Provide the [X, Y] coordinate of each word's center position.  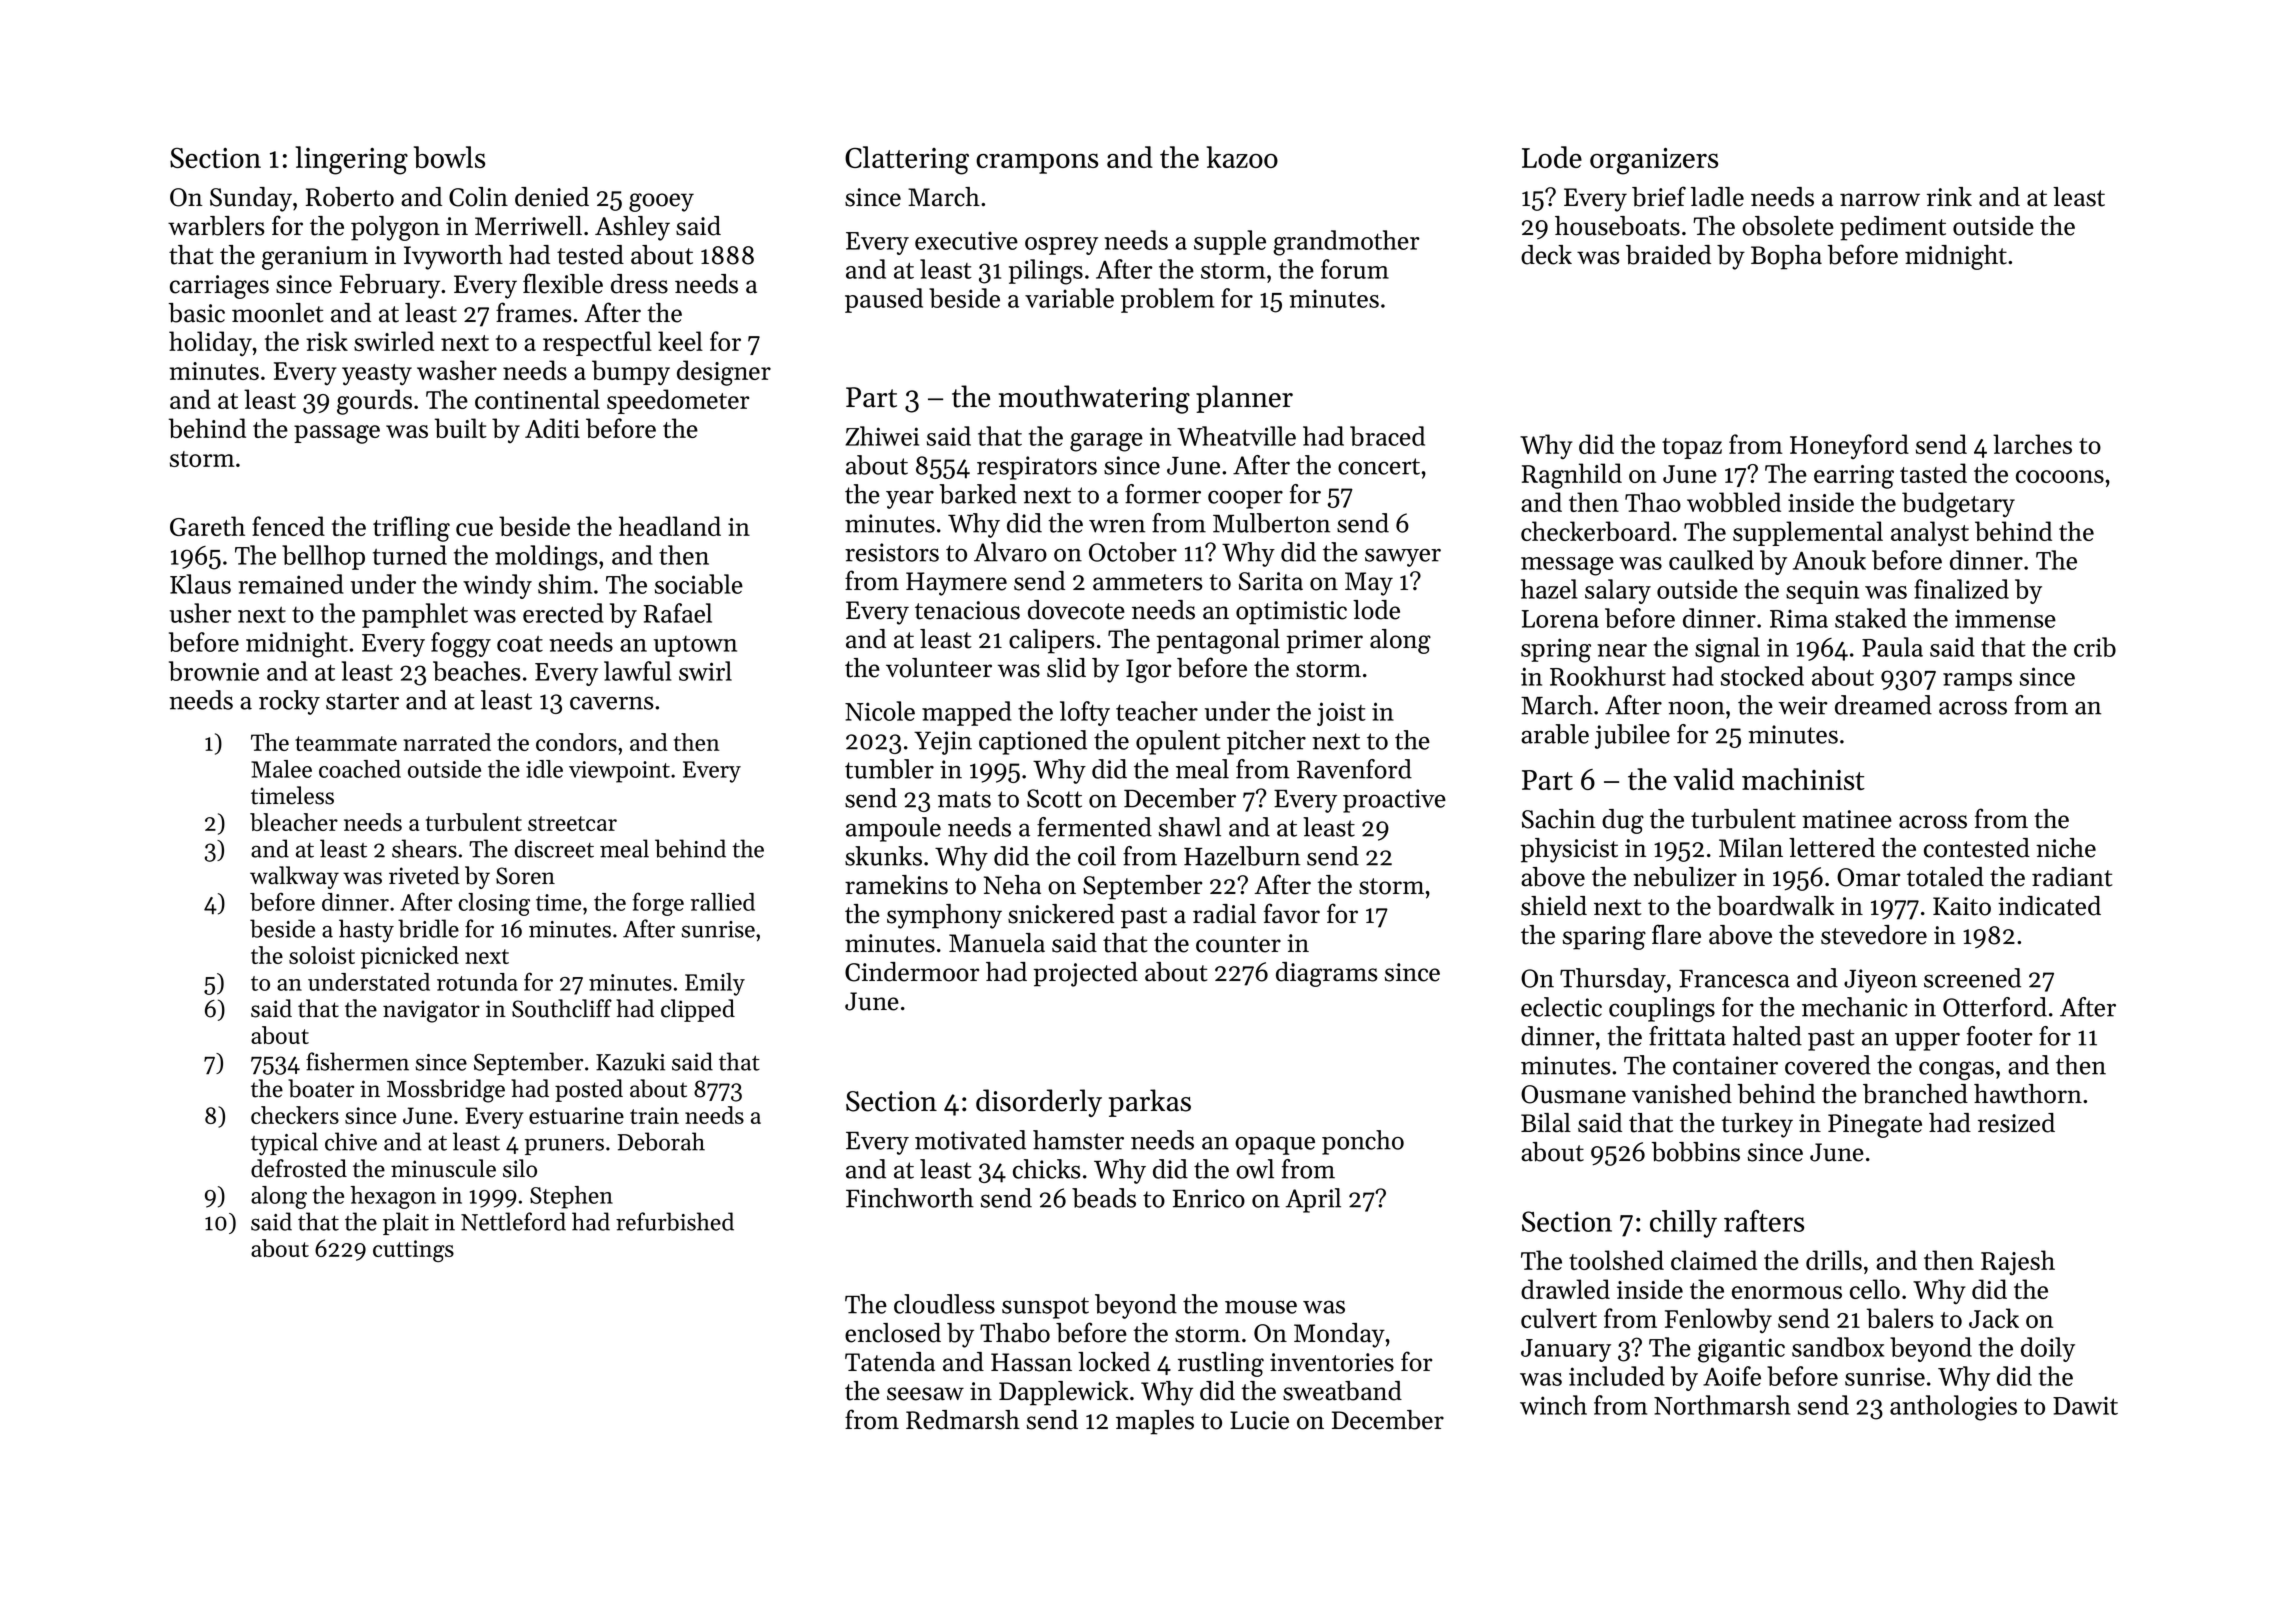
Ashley [632, 228]
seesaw [925, 1394]
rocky [289, 702]
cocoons [2060, 476]
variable [1069, 298]
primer [1324, 642]
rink [1949, 196]
